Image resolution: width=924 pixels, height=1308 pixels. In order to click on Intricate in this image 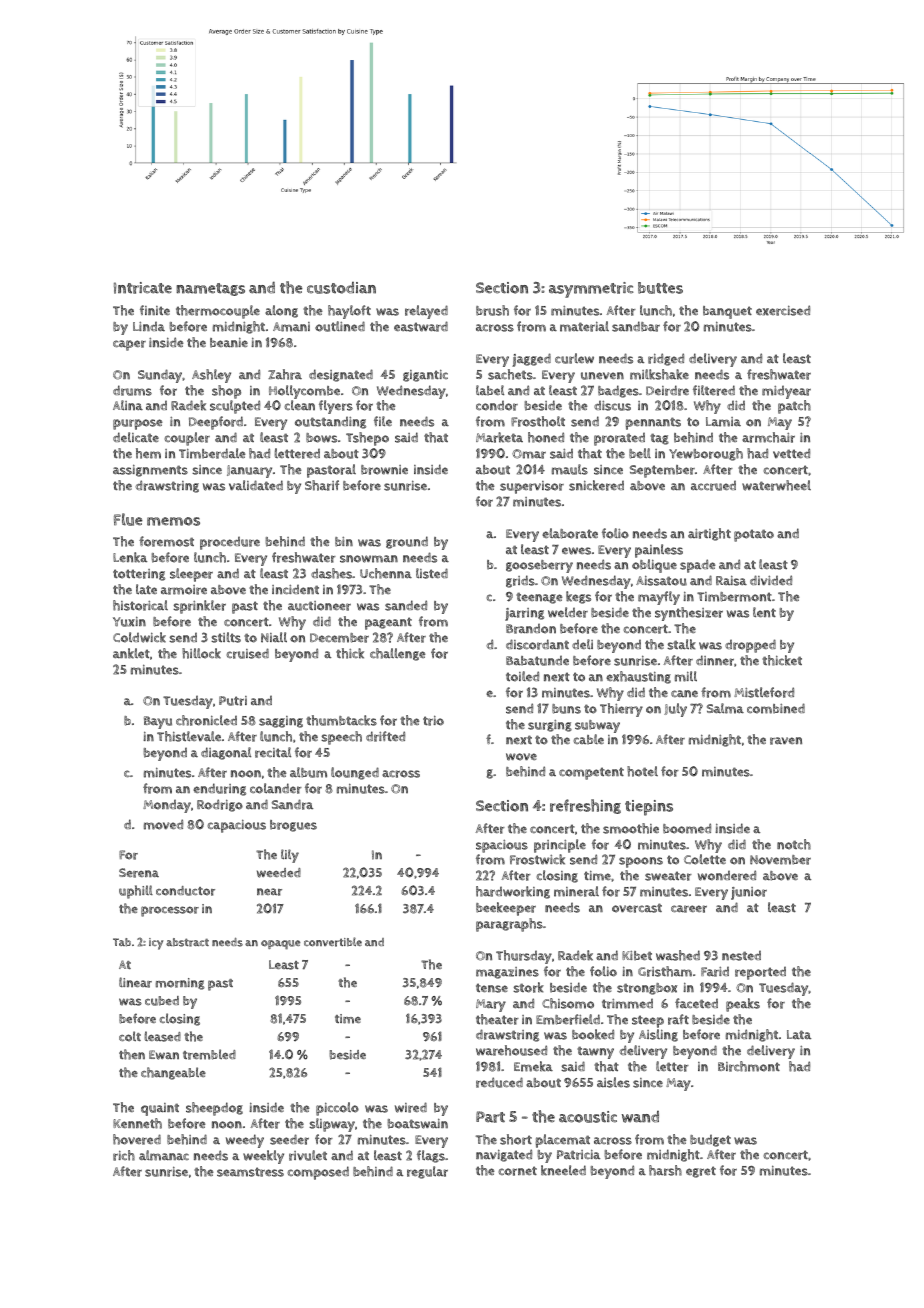, I will do `click(143, 288)`.
